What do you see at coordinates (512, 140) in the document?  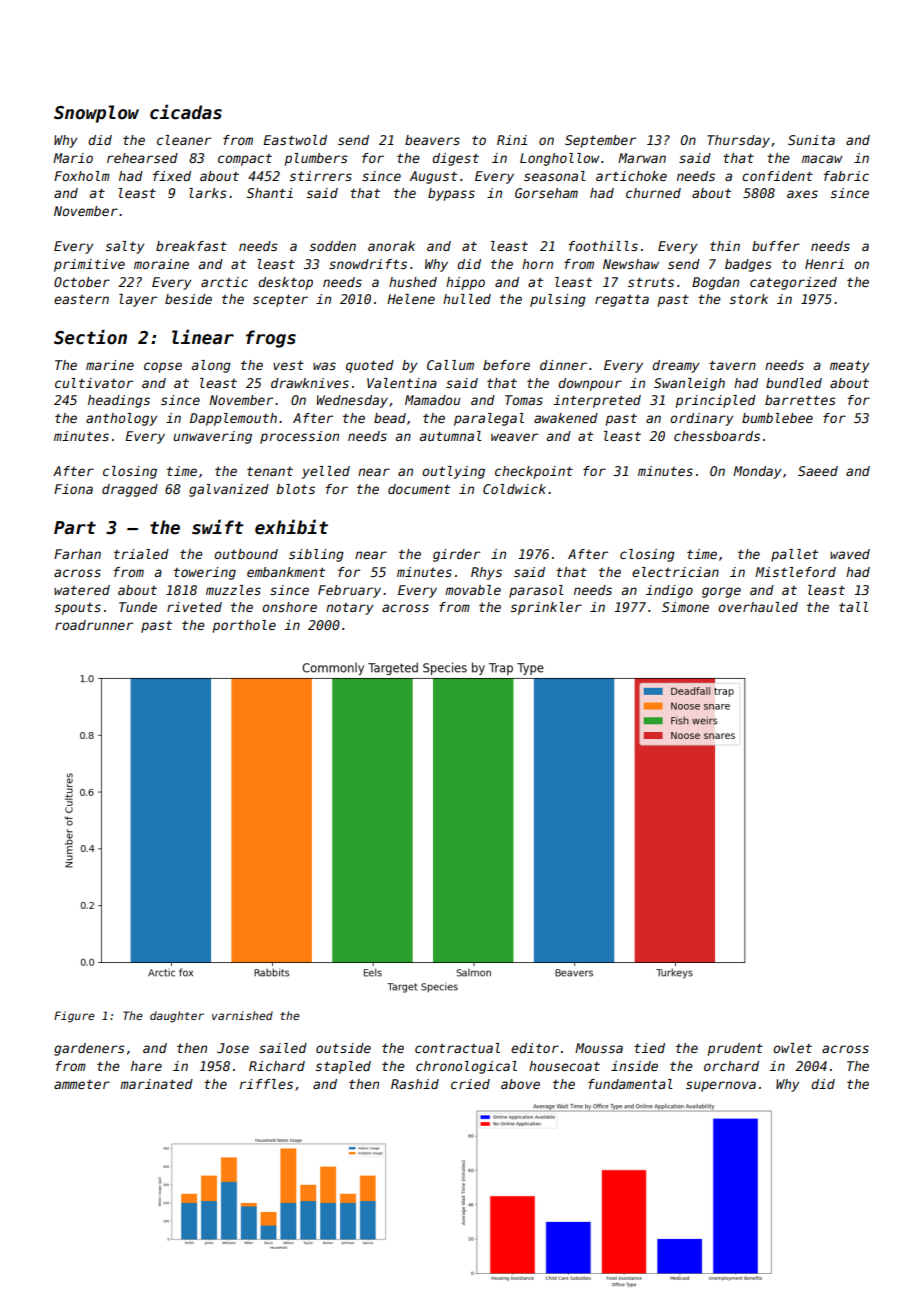 I see `Rini` at bounding box center [512, 140].
